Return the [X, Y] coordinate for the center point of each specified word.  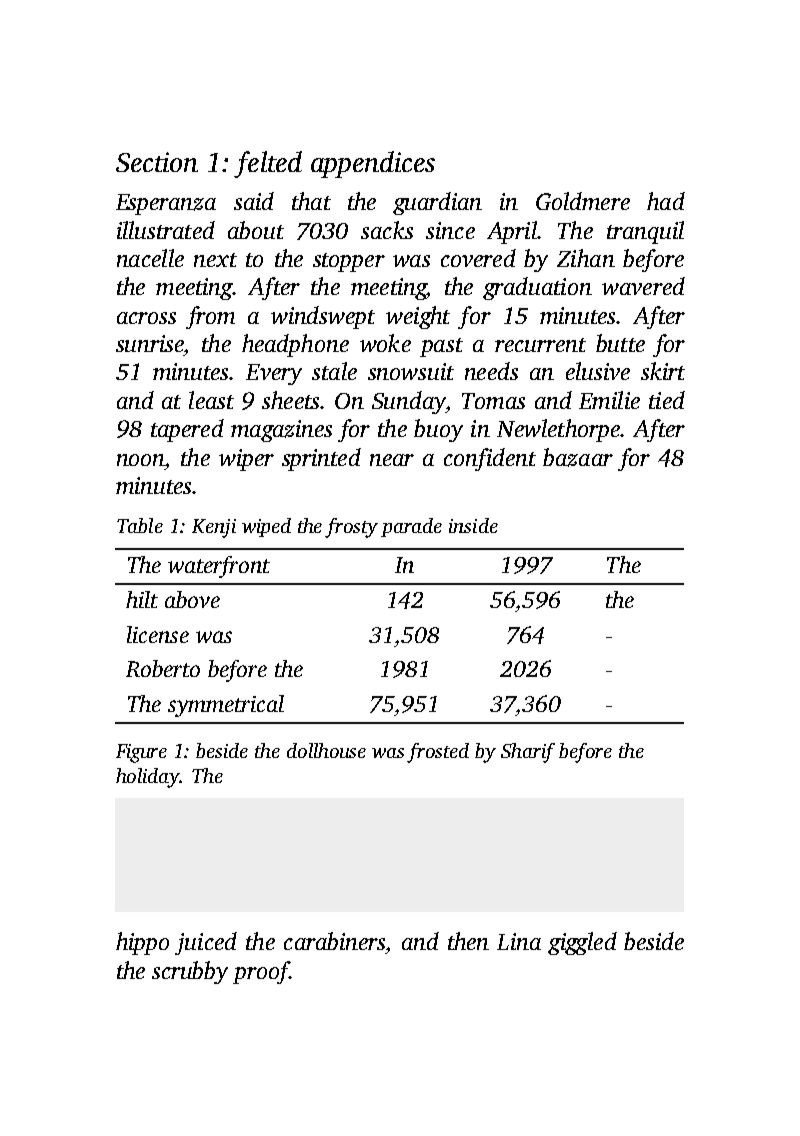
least [211, 400]
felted [268, 164]
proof [261, 972]
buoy [438, 430]
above [192, 599]
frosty [351, 528]
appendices [373, 164]
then [468, 941]
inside [473, 525]
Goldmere [583, 201]
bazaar [578, 457]
